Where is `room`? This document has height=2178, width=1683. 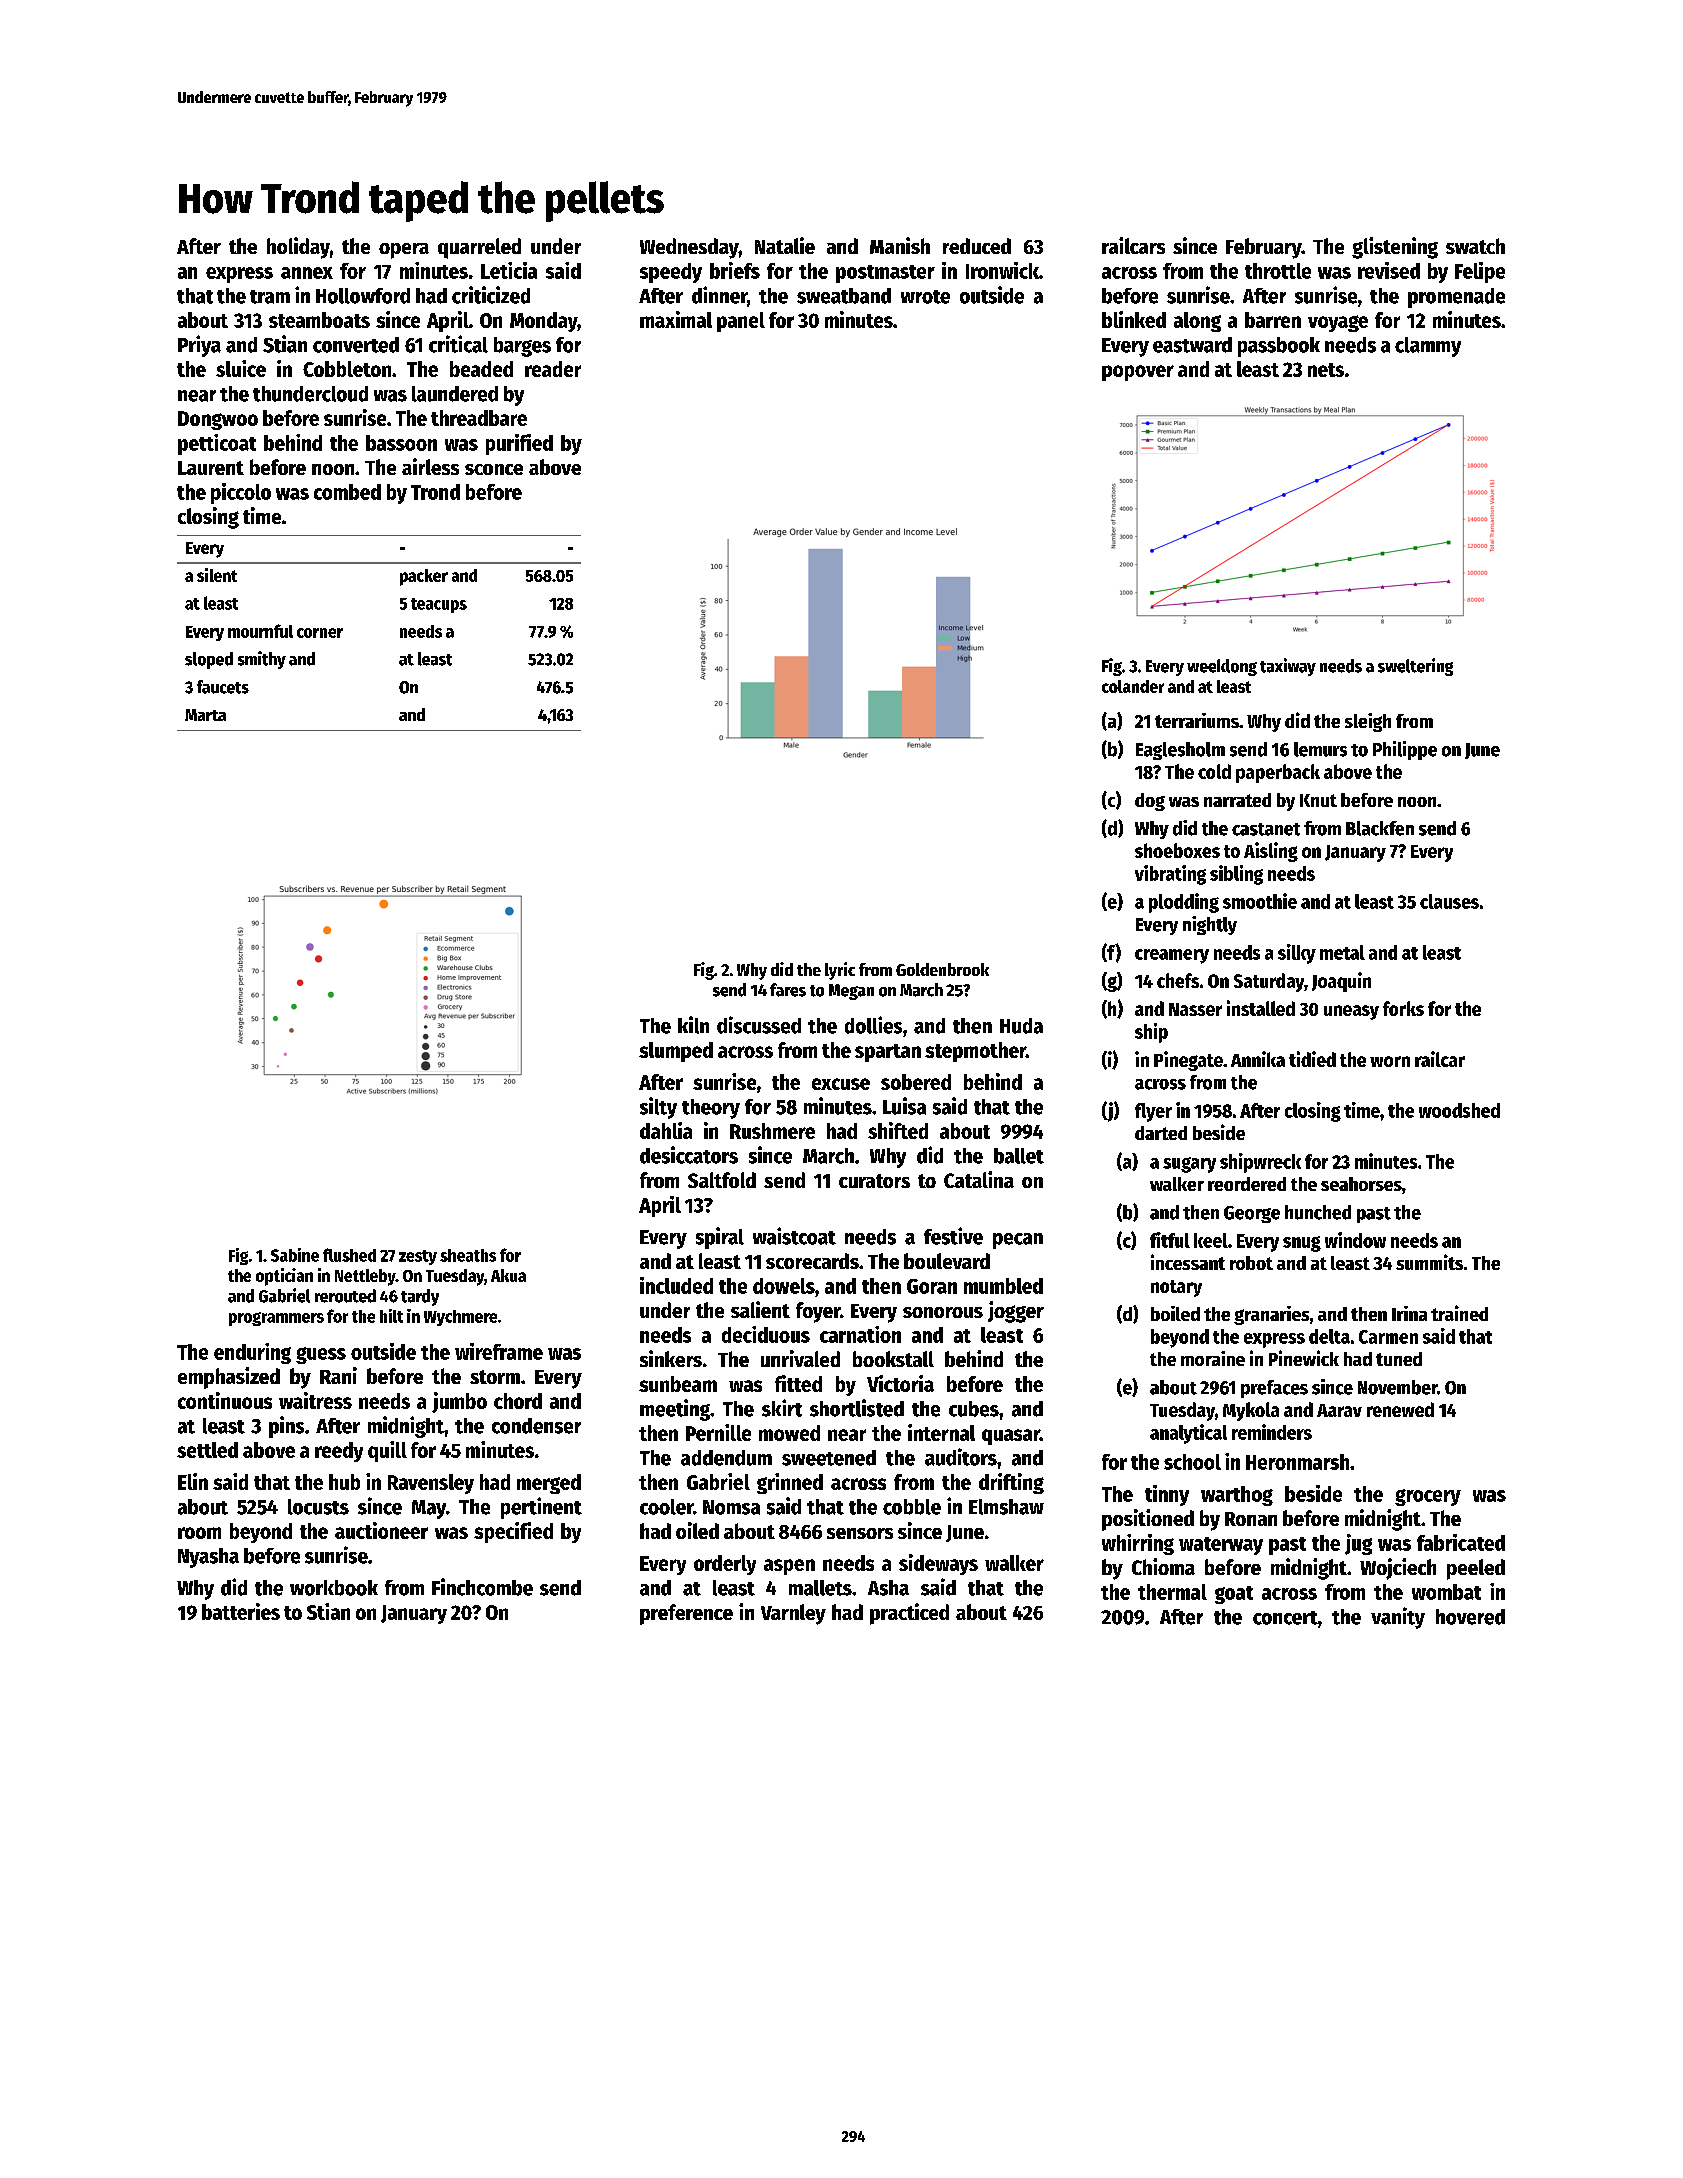
room is located at coordinates (199, 1533).
